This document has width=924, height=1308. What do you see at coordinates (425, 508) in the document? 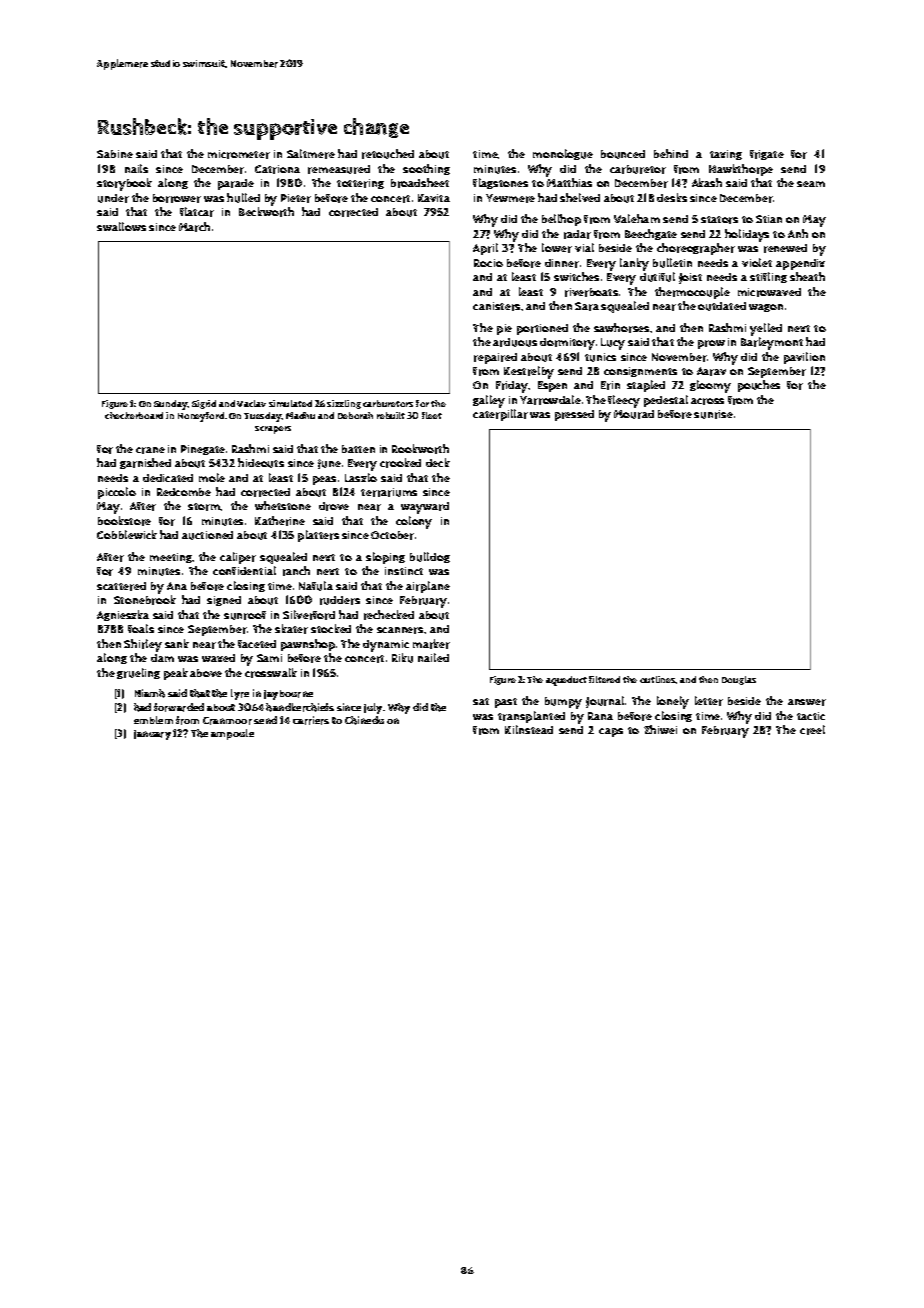
I see `wayward` at bounding box center [425, 508].
